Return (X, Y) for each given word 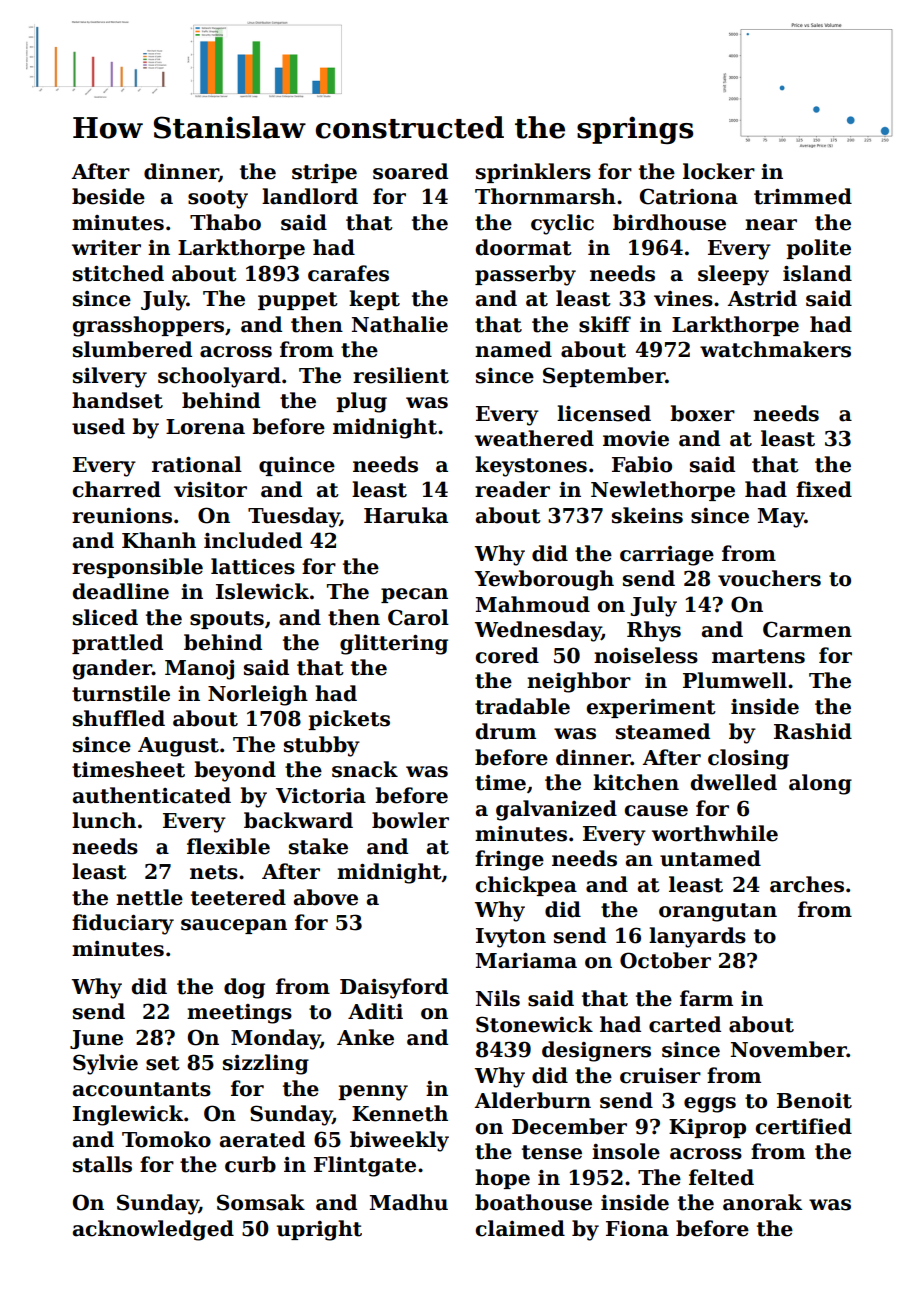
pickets (349, 720)
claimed (520, 1228)
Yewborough (544, 580)
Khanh (159, 540)
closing (748, 759)
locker (719, 171)
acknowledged (153, 1230)
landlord (310, 196)
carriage (667, 556)
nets (214, 872)
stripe (324, 173)
